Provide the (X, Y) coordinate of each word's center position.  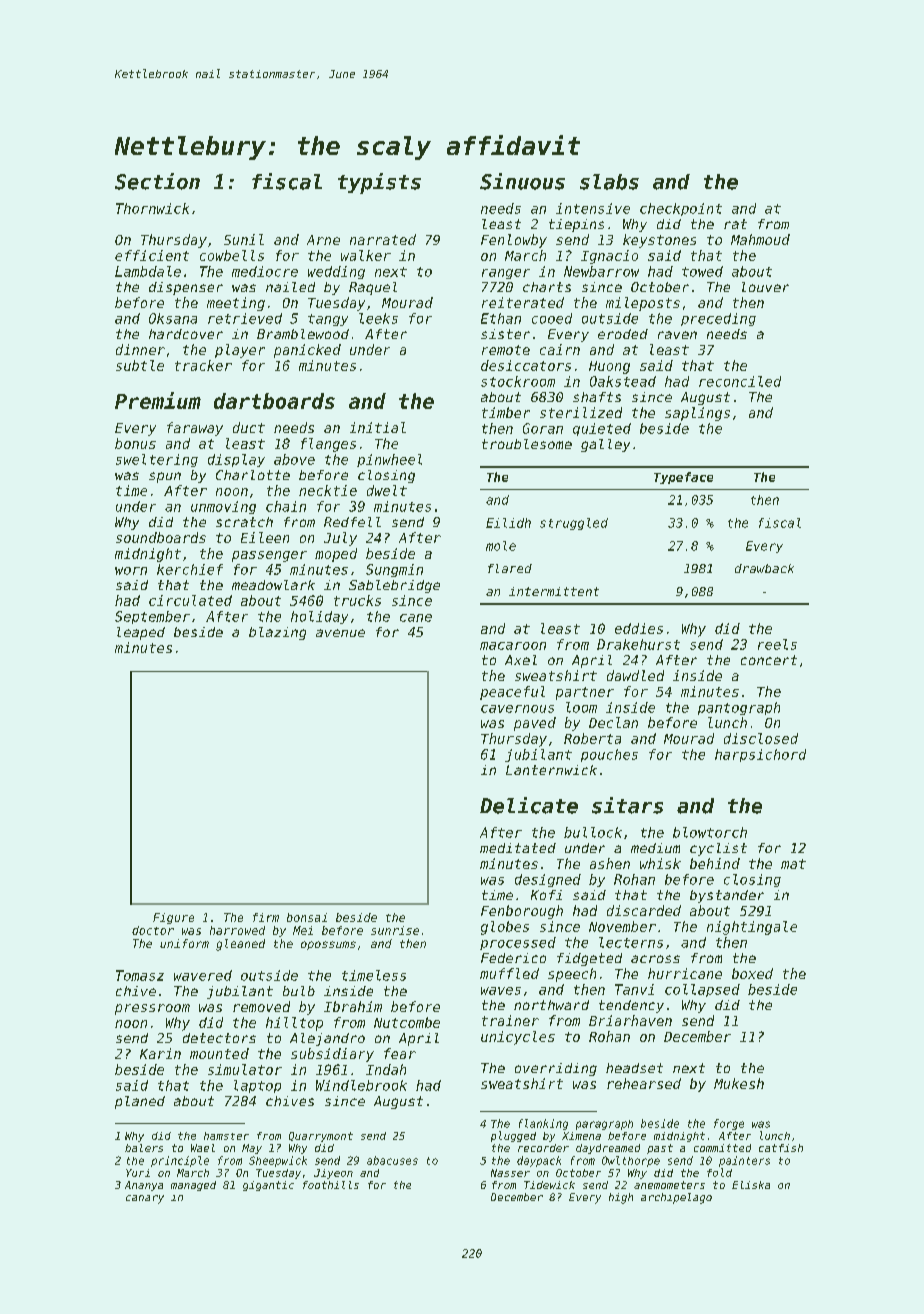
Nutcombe (407, 1022)
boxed (752, 973)
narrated (383, 239)
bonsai (307, 917)
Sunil (244, 239)
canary (145, 1199)
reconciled (740, 381)
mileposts (643, 304)
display (236, 460)
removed (261, 1006)
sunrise (395, 930)
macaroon (513, 646)
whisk (660, 863)
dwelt (387, 490)
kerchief (190, 569)
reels (777, 644)
